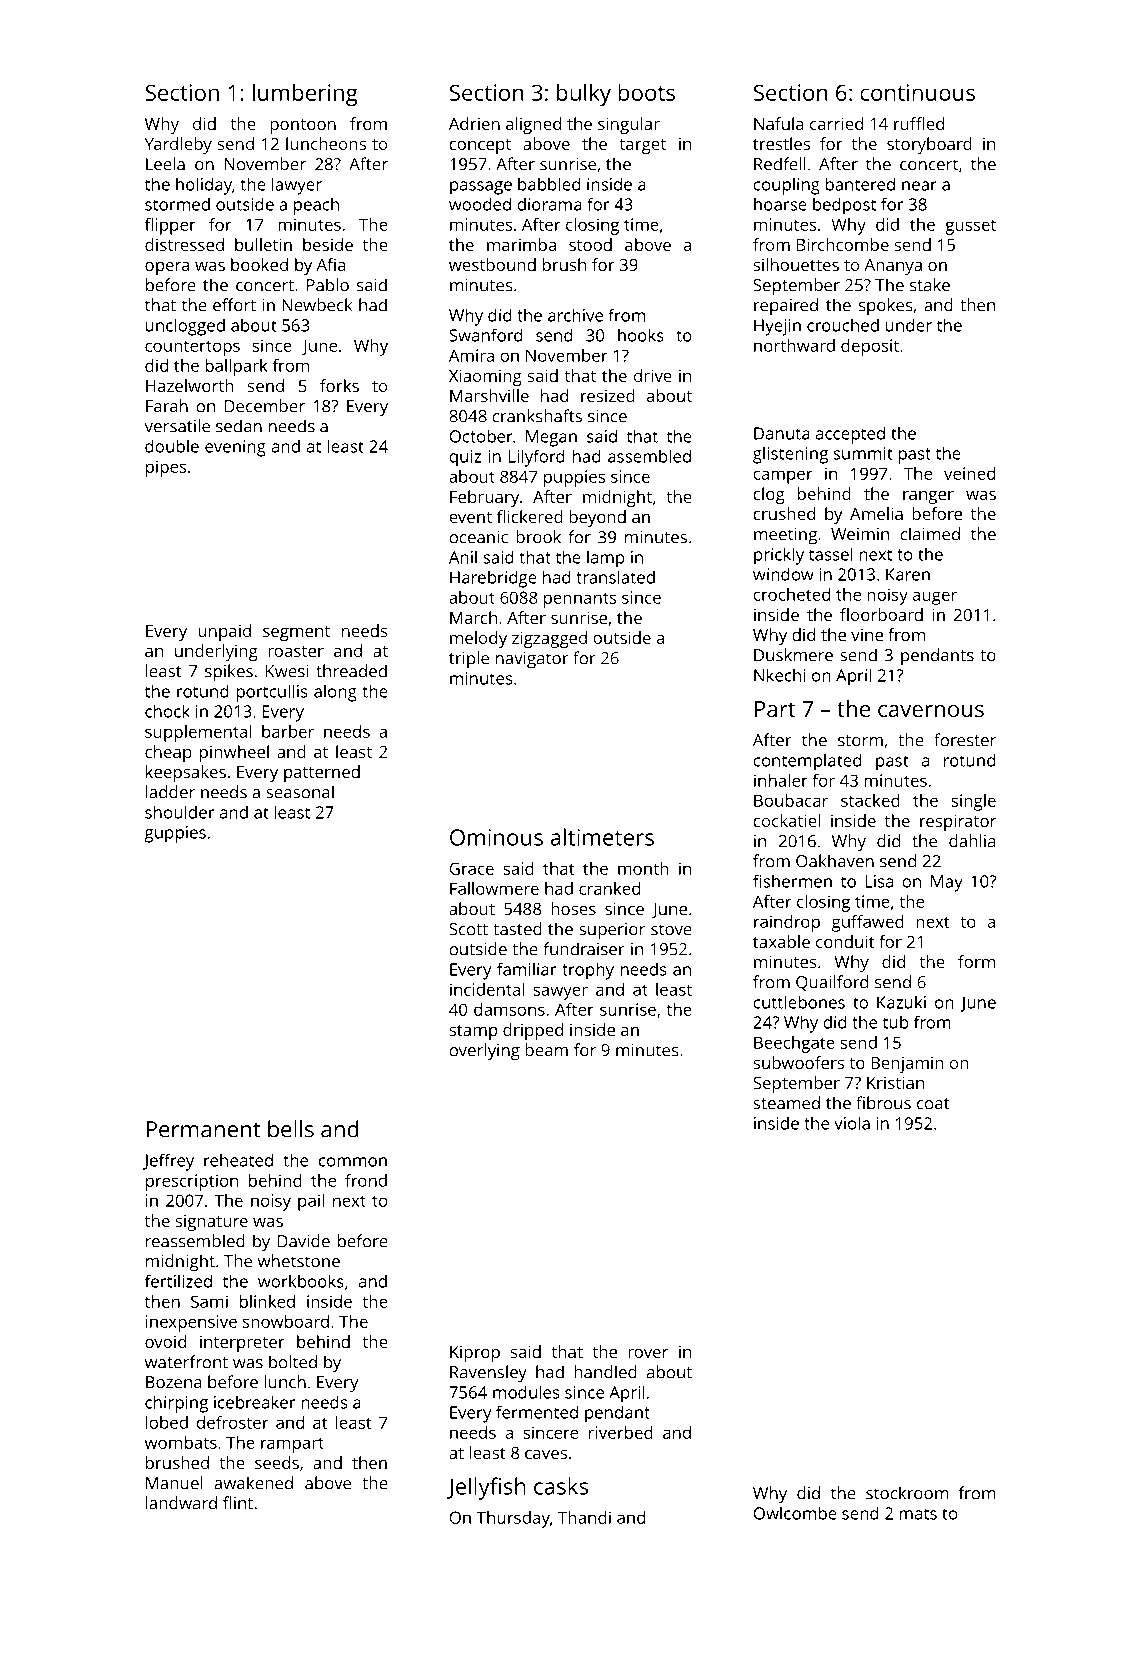 This image has width=1141, height=1653. Describe the element at coordinates (795, 1513) in the image. I see `Owlcombe` at that location.
